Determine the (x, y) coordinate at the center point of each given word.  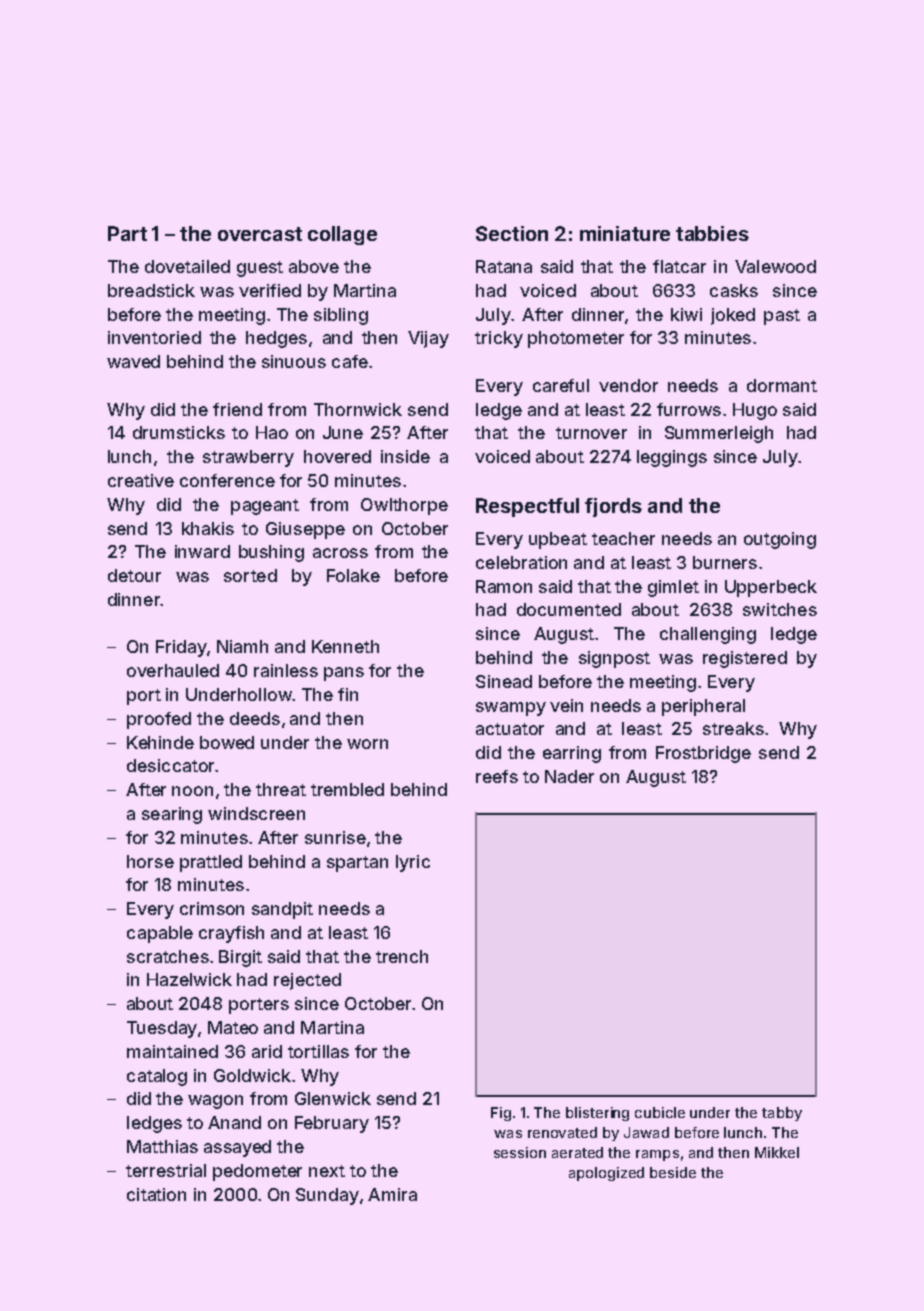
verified (270, 290)
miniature (625, 233)
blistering (597, 1114)
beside (673, 1172)
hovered (337, 456)
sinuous (294, 361)
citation (156, 1194)
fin (348, 694)
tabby (782, 1114)
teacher (623, 538)
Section (512, 233)
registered (745, 659)
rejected (307, 981)
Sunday (327, 1196)
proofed (159, 720)
